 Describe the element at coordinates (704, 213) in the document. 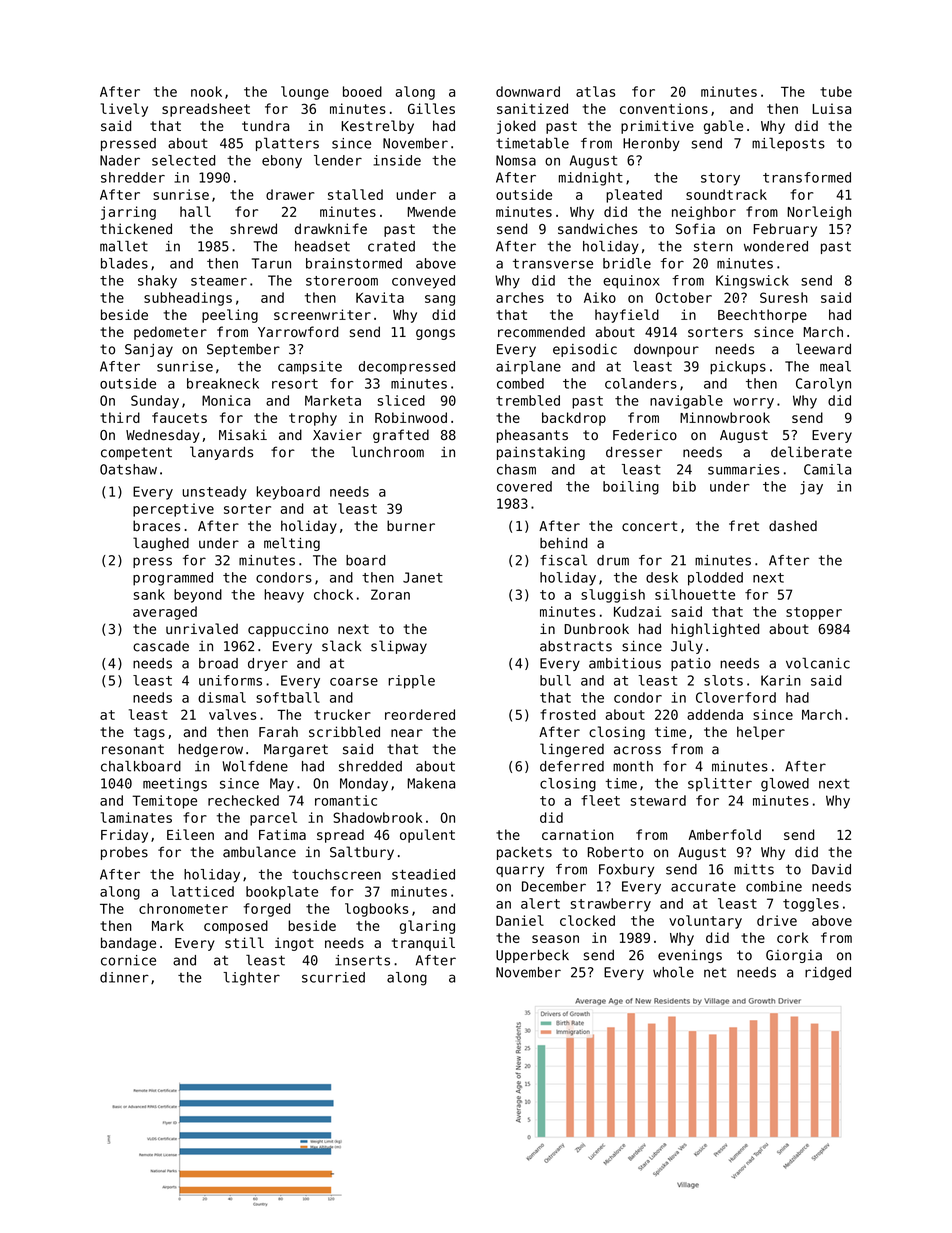

I see `neighbor` at that location.
